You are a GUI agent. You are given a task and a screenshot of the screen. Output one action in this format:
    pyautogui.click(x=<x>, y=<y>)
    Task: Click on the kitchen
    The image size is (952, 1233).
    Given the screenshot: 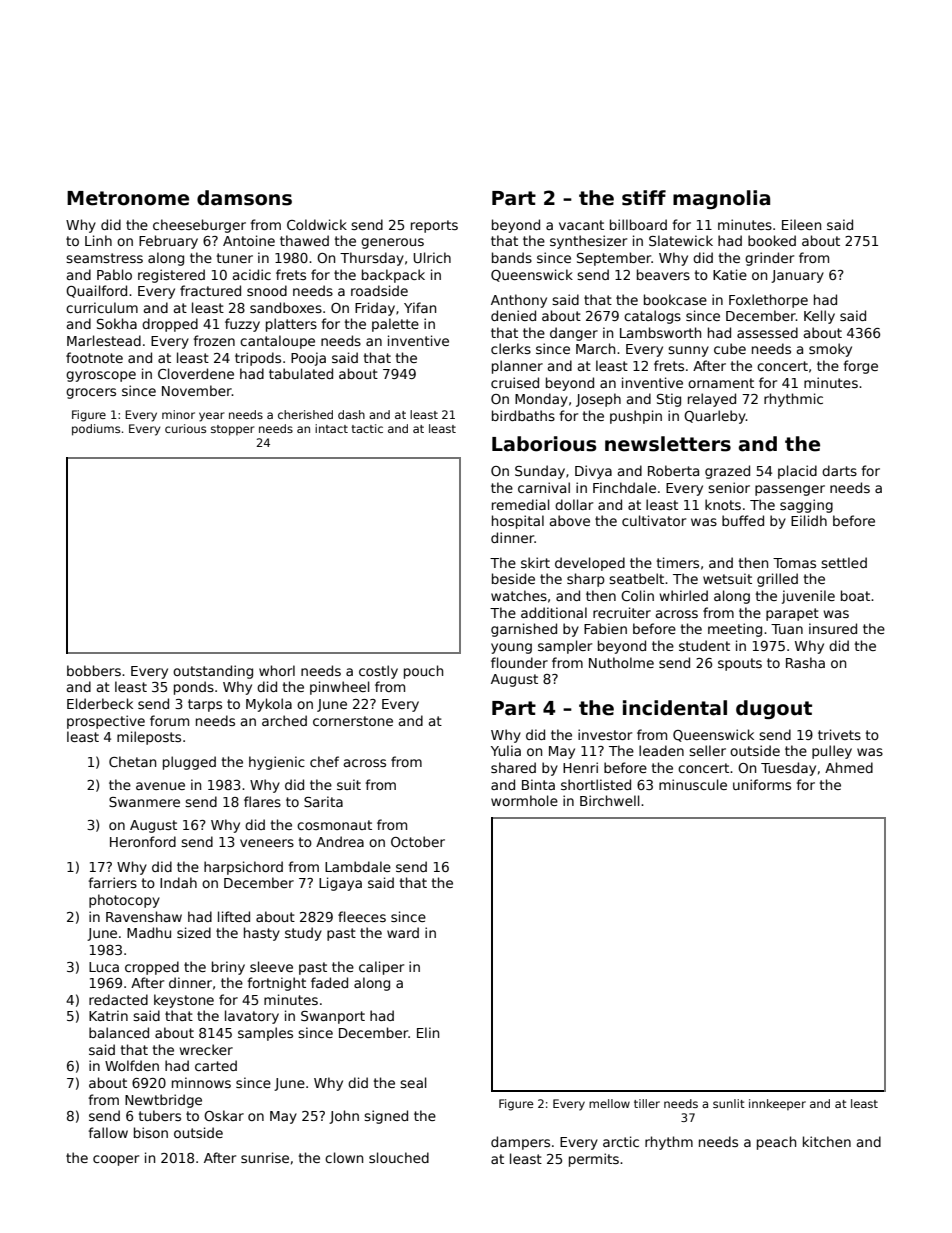 What is the action you would take?
    pyautogui.click(x=827, y=1141)
